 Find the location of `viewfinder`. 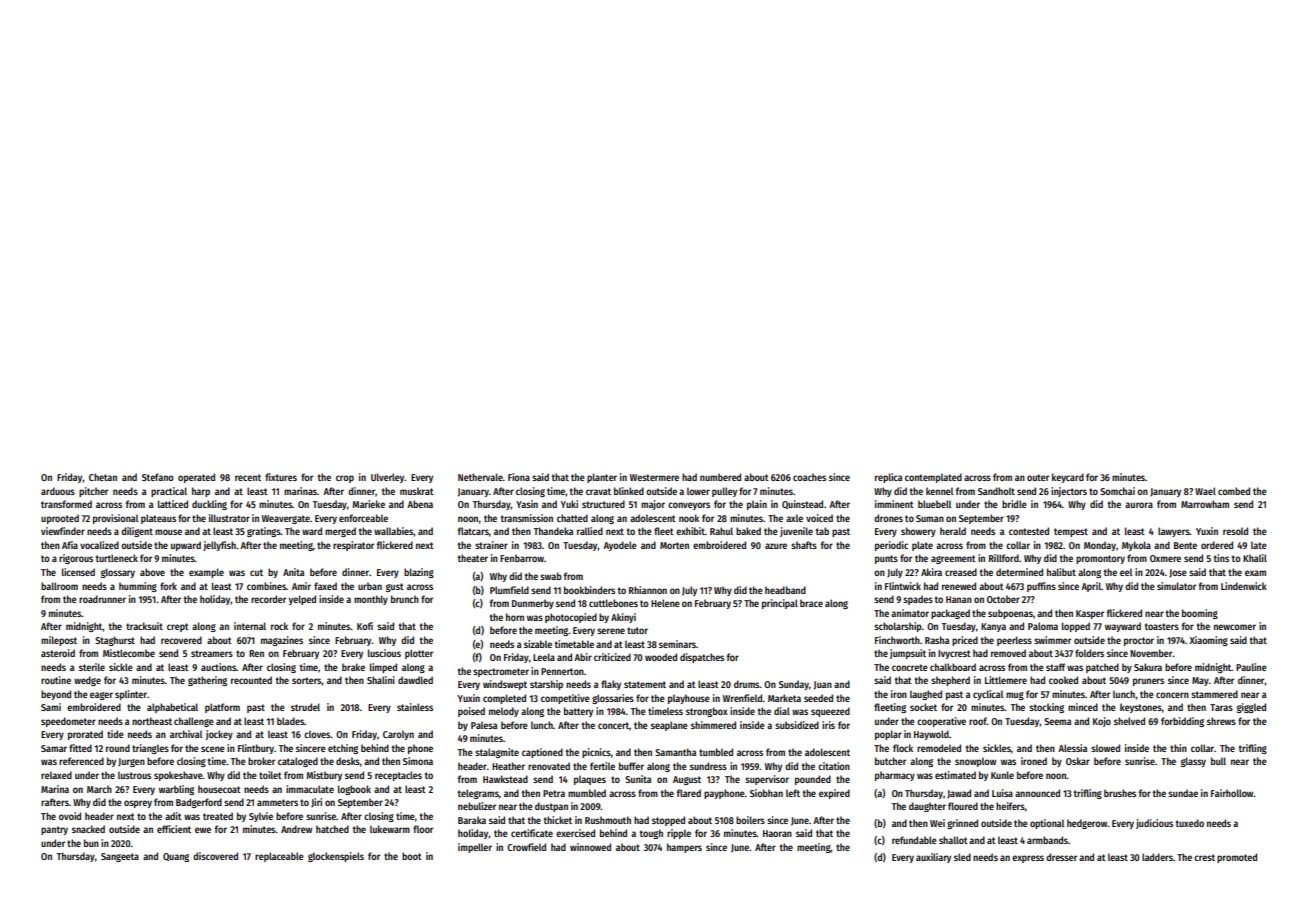

viewfinder is located at coordinates (63, 531).
